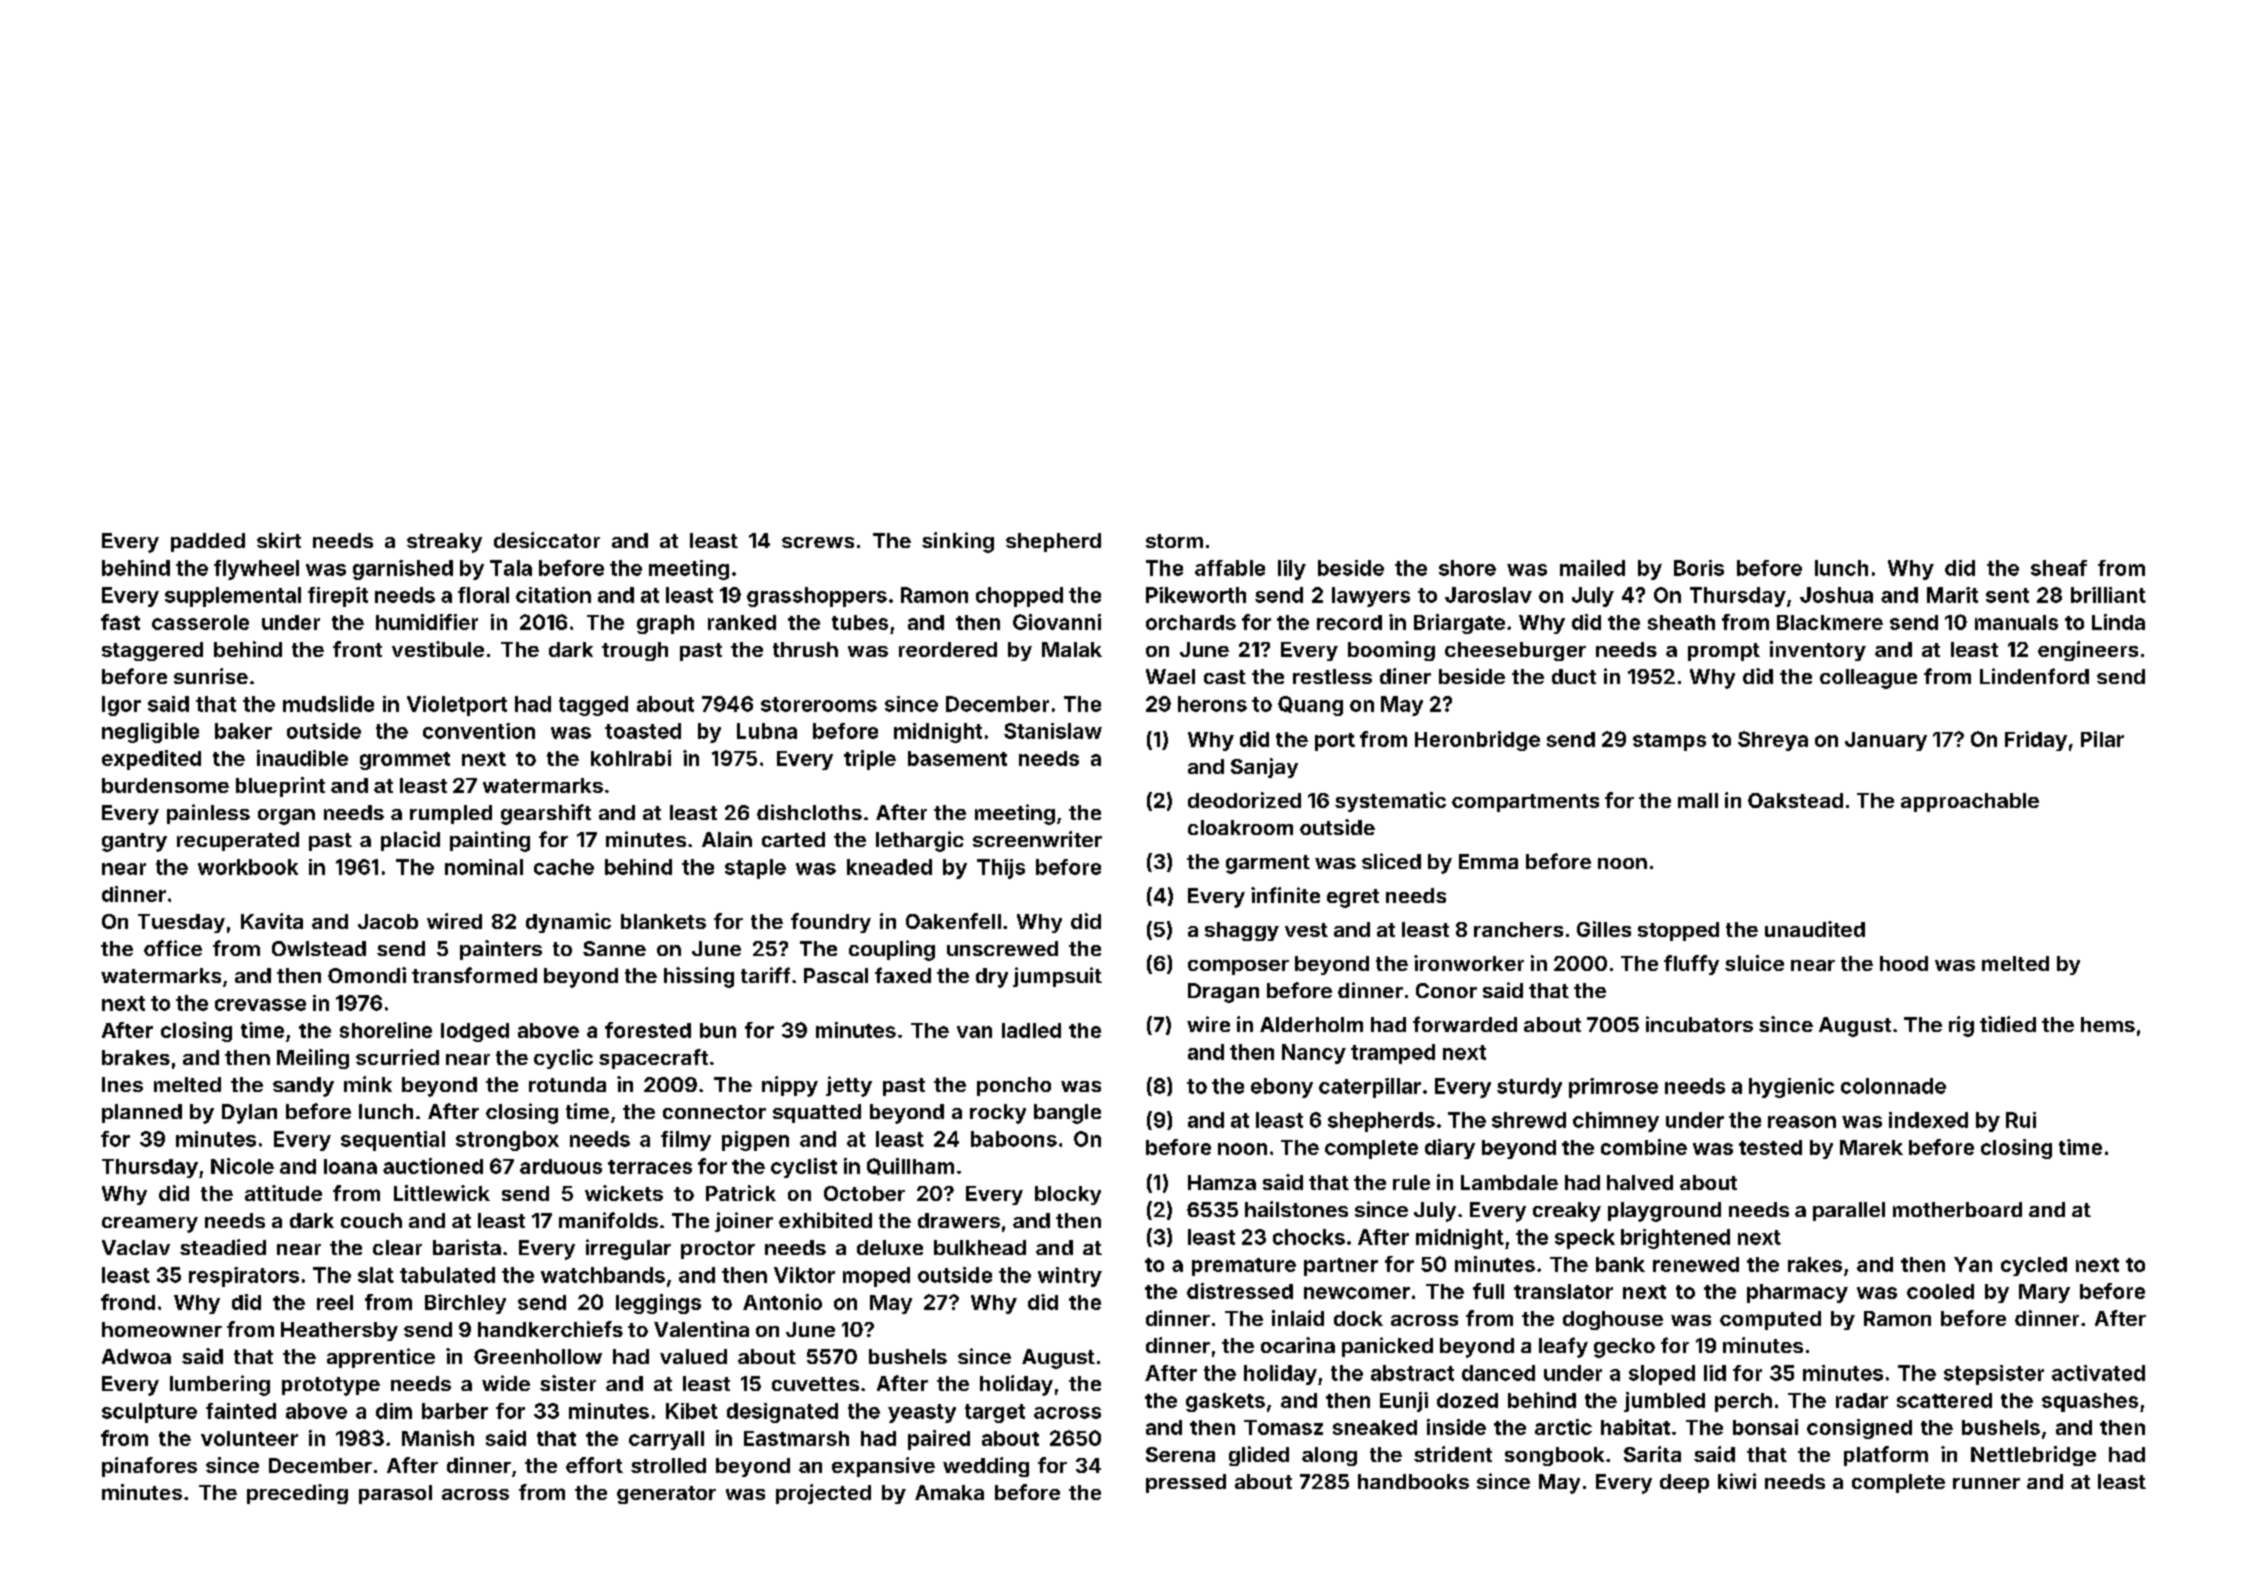  Describe the element at coordinates (2021, 1120) in the page. I see `Rui` at that location.
